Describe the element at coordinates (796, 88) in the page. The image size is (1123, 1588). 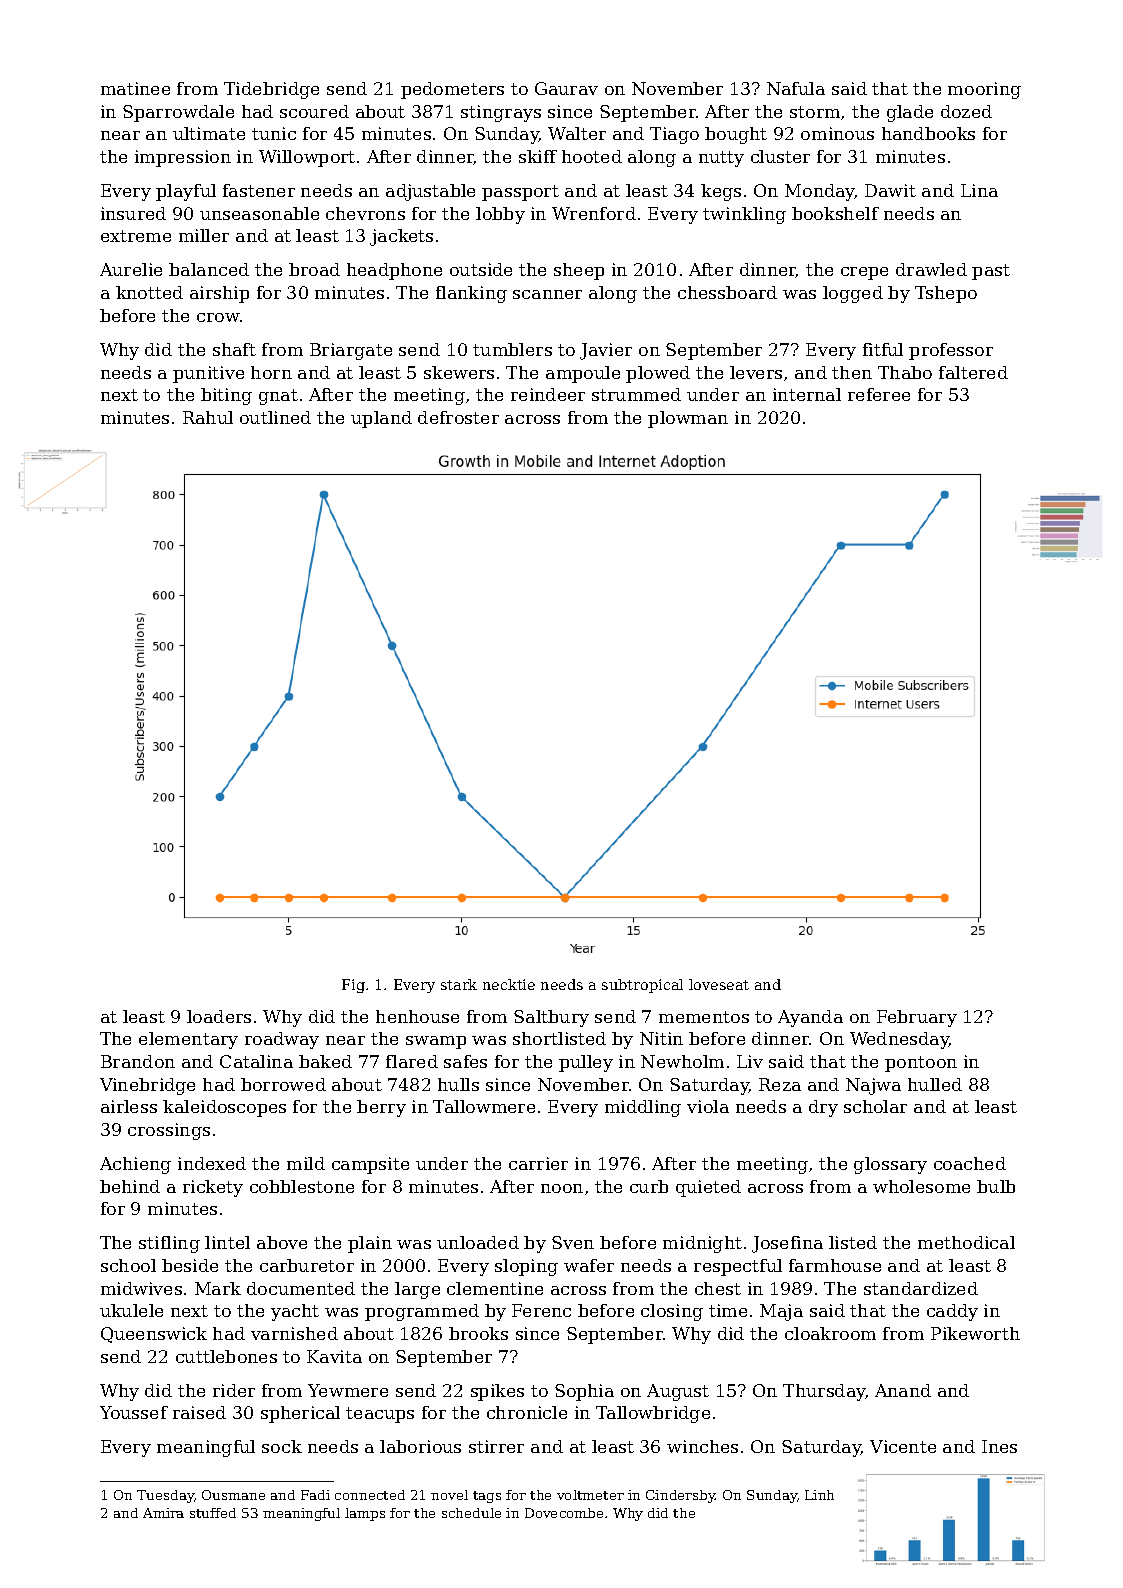
I see `Nafula` at that location.
